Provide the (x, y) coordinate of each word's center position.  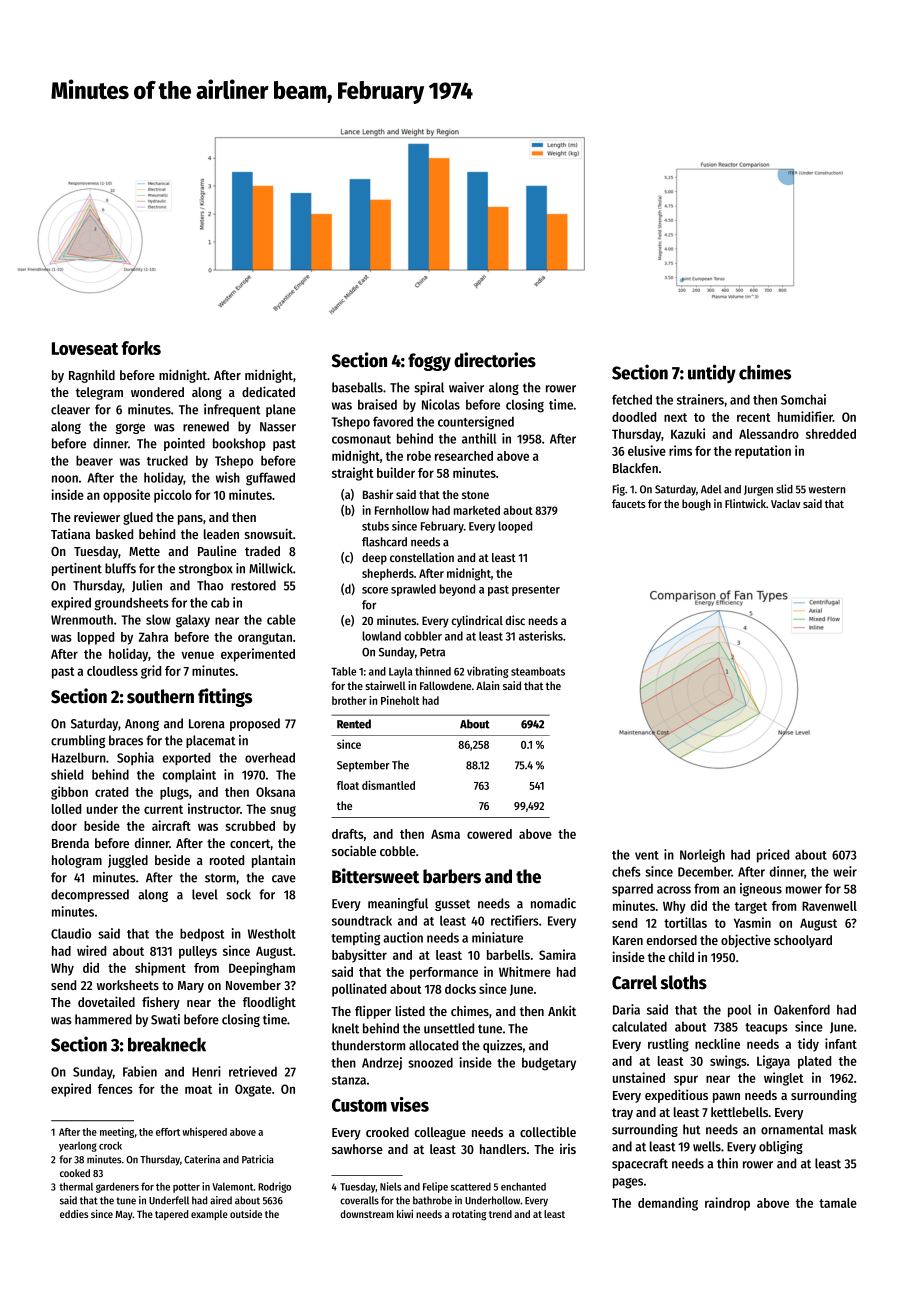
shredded (831, 434)
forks (141, 348)
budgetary (549, 1064)
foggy (429, 362)
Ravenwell (829, 906)
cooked (75, 1173)
